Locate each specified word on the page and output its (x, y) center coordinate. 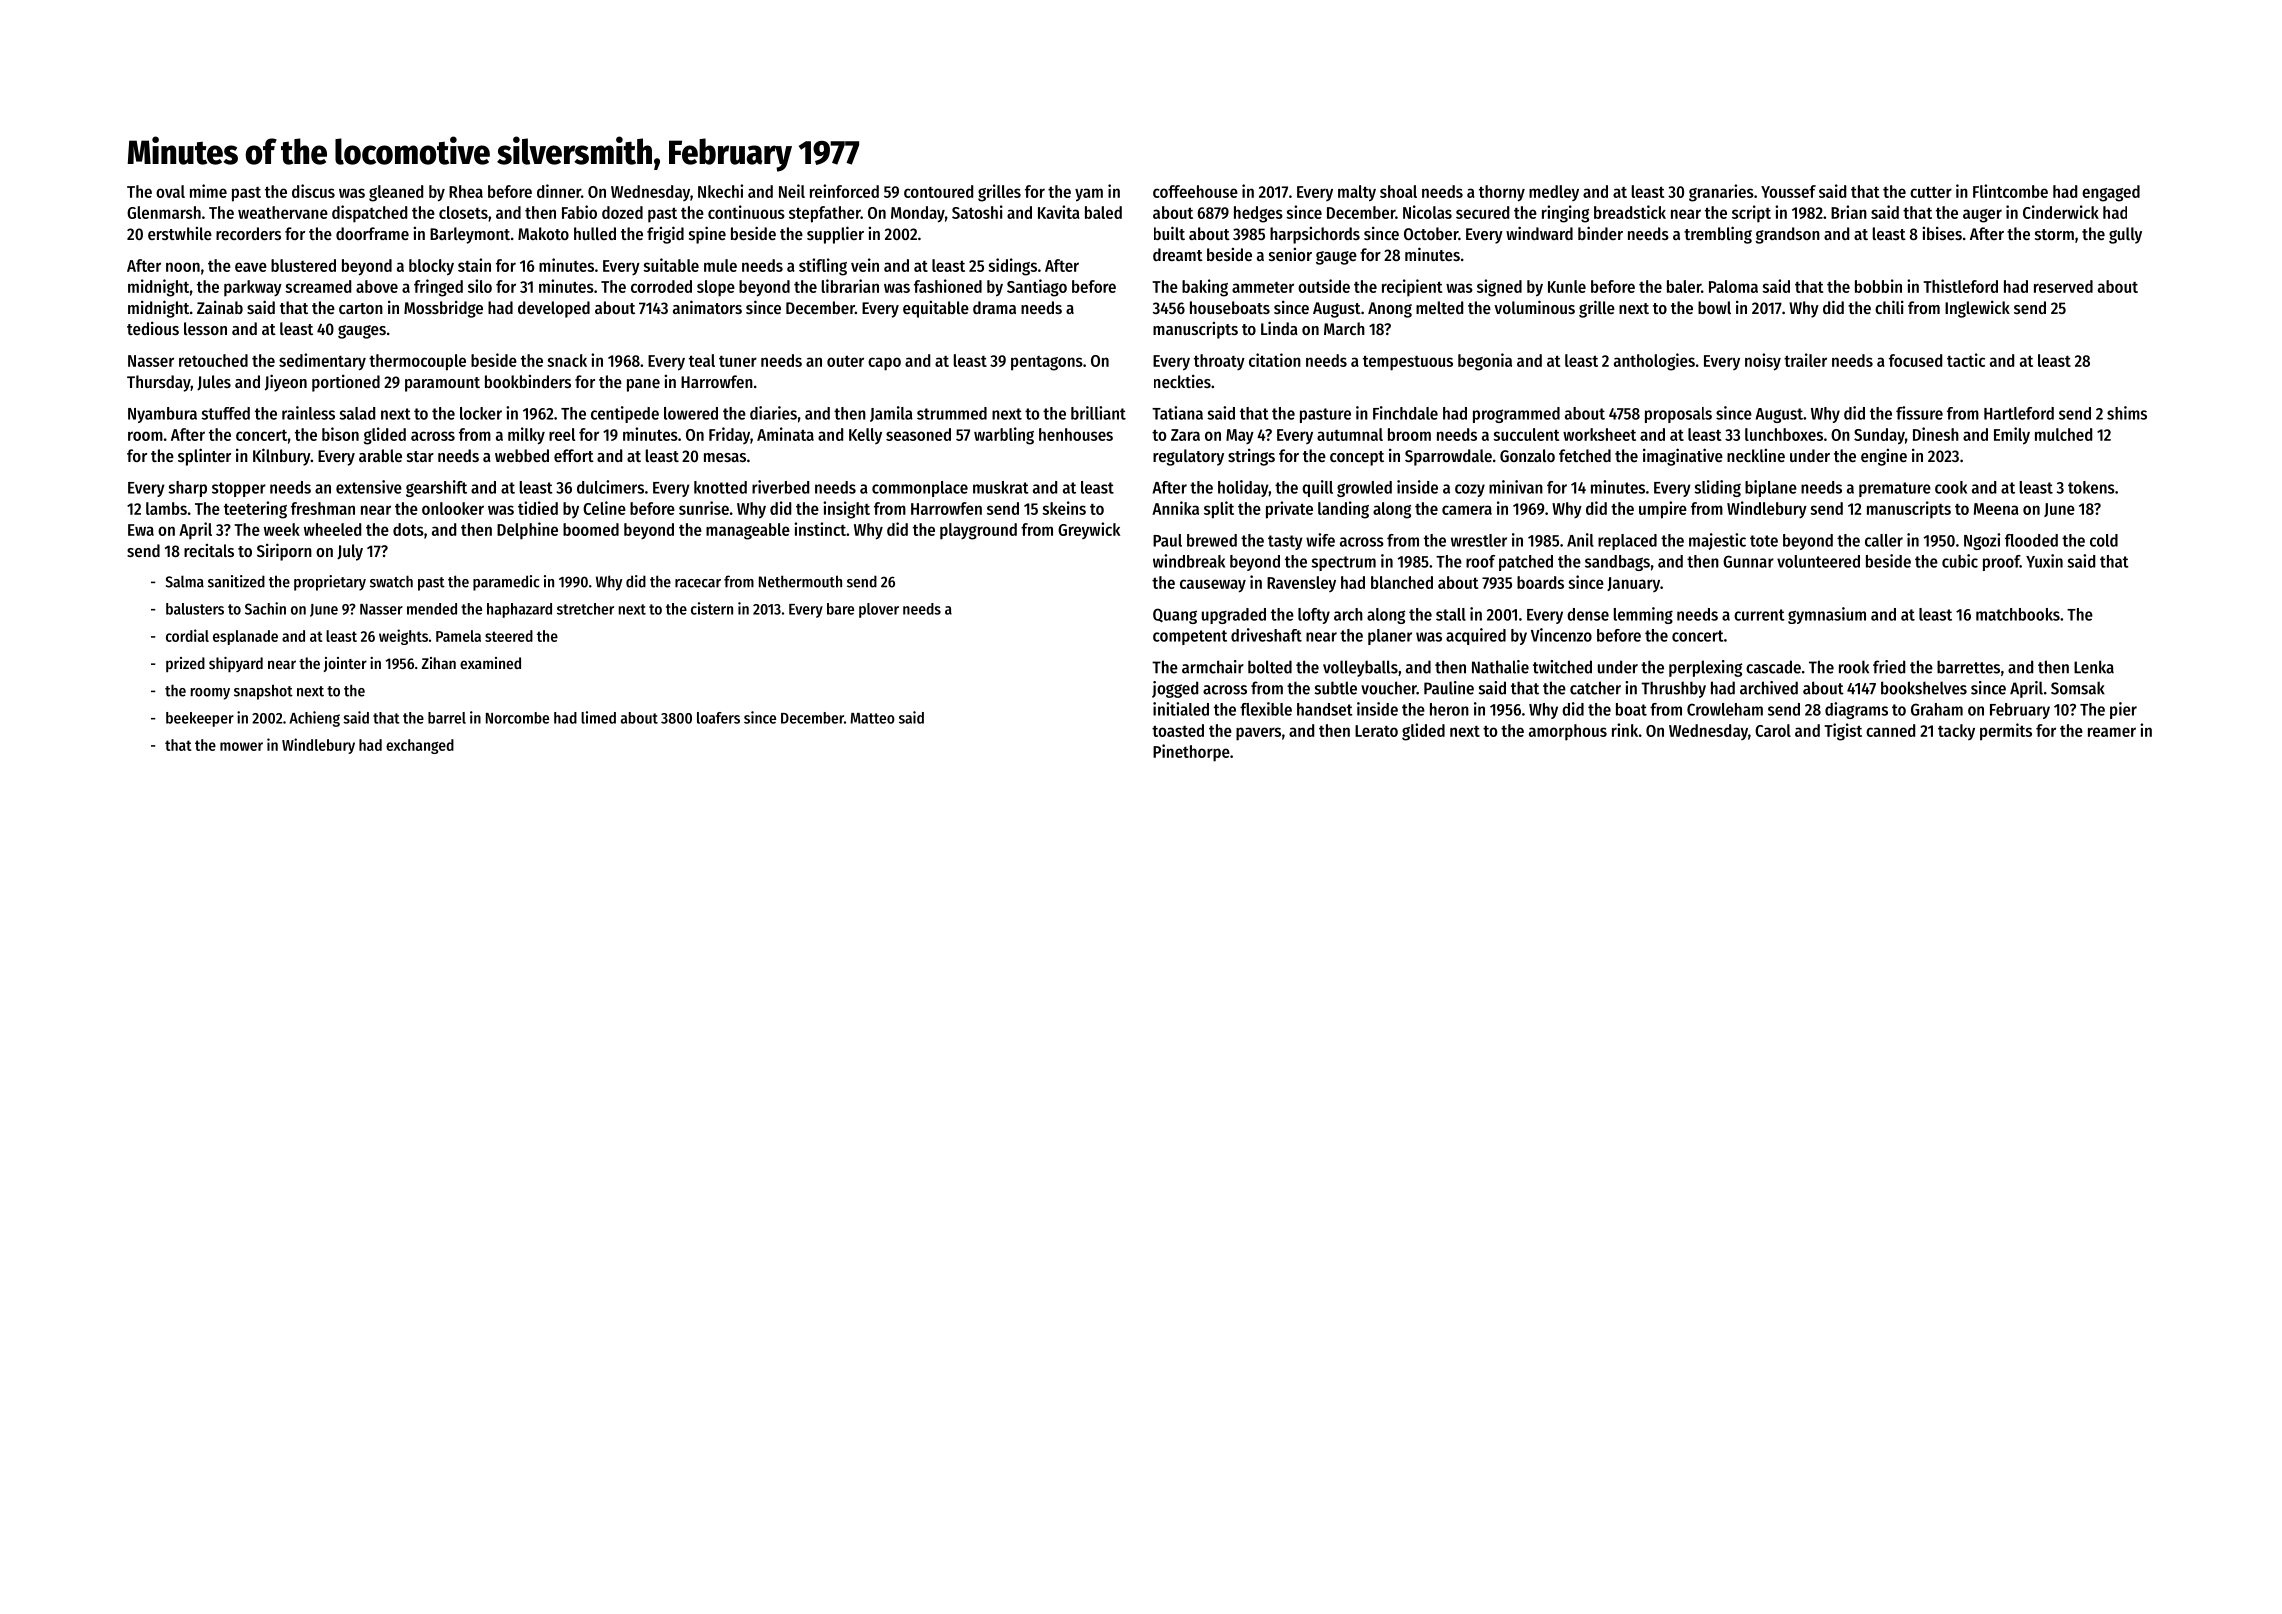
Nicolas (1427, 212)
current (1759, 615)
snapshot (263, 692)
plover (879, 610)
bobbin (1878, 286)
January (1633, 584)
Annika (1175, 508)
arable (380, 455)
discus (313, 191)
